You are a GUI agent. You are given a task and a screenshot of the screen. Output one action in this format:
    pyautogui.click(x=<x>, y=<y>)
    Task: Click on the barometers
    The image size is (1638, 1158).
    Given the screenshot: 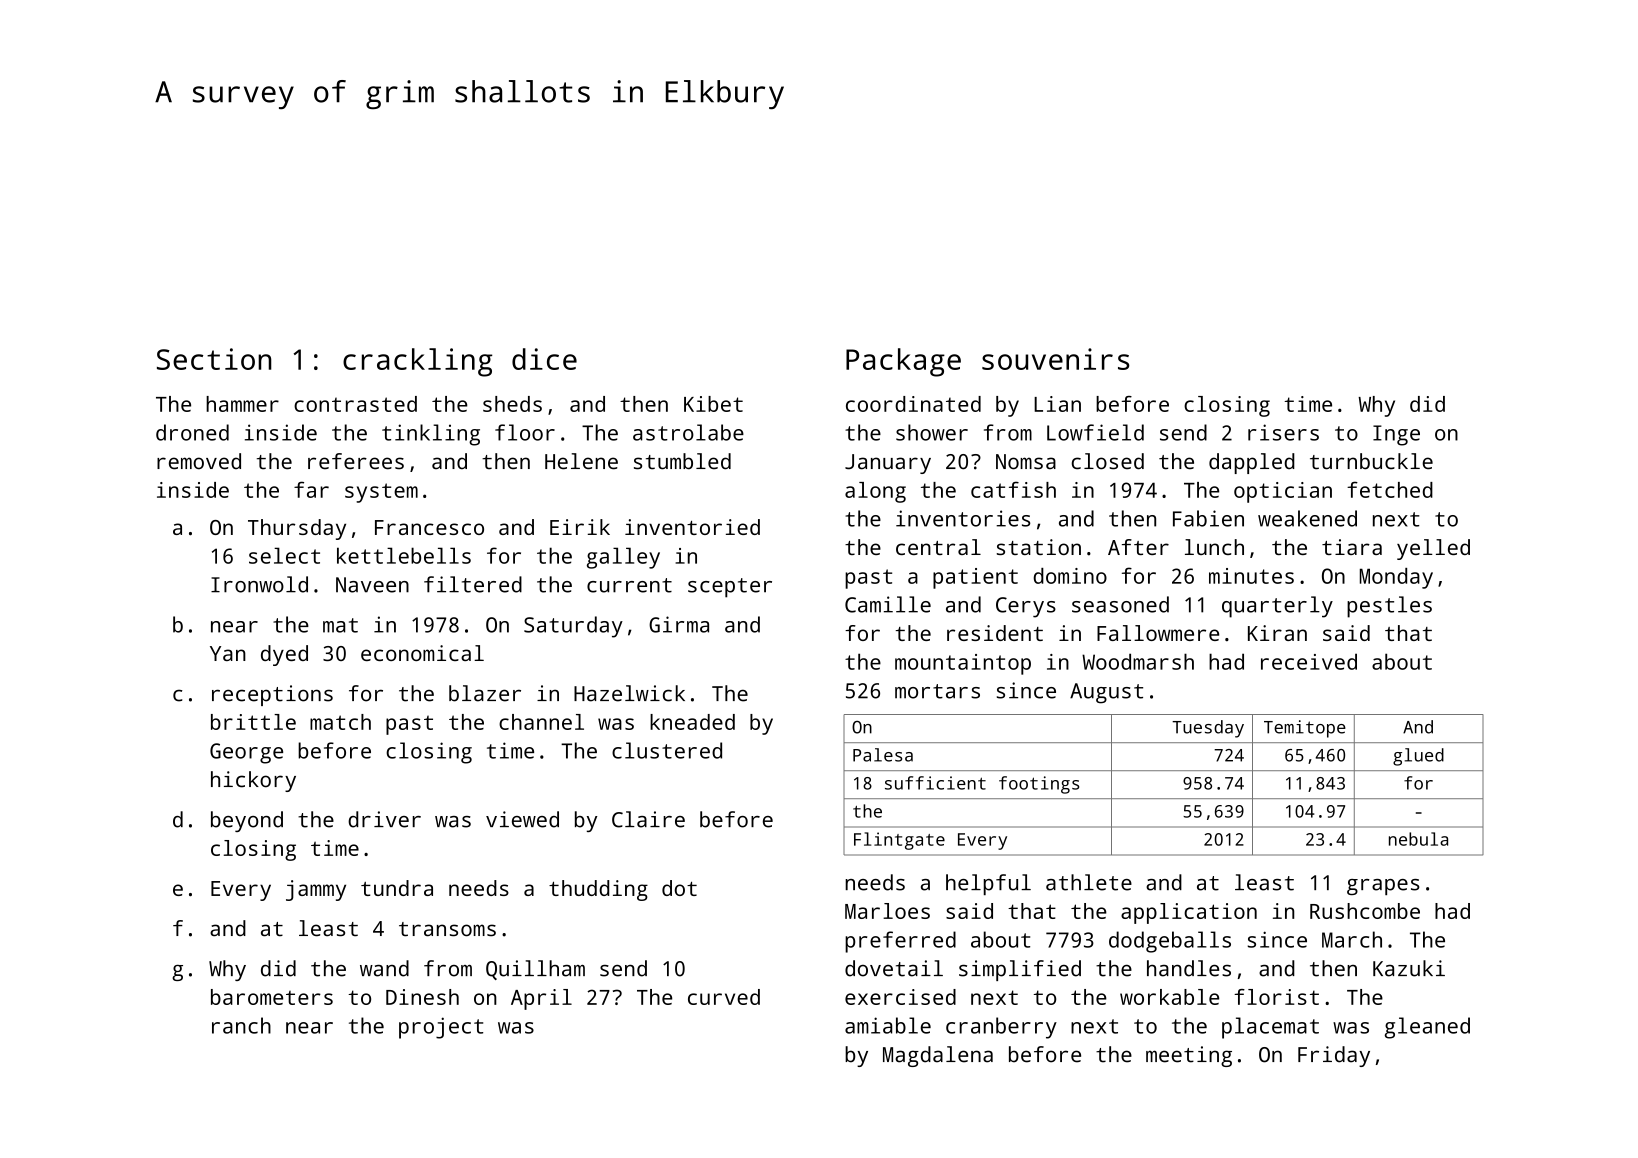 What is the action you would take?
    pyautogui.click(x=272, y=997)
